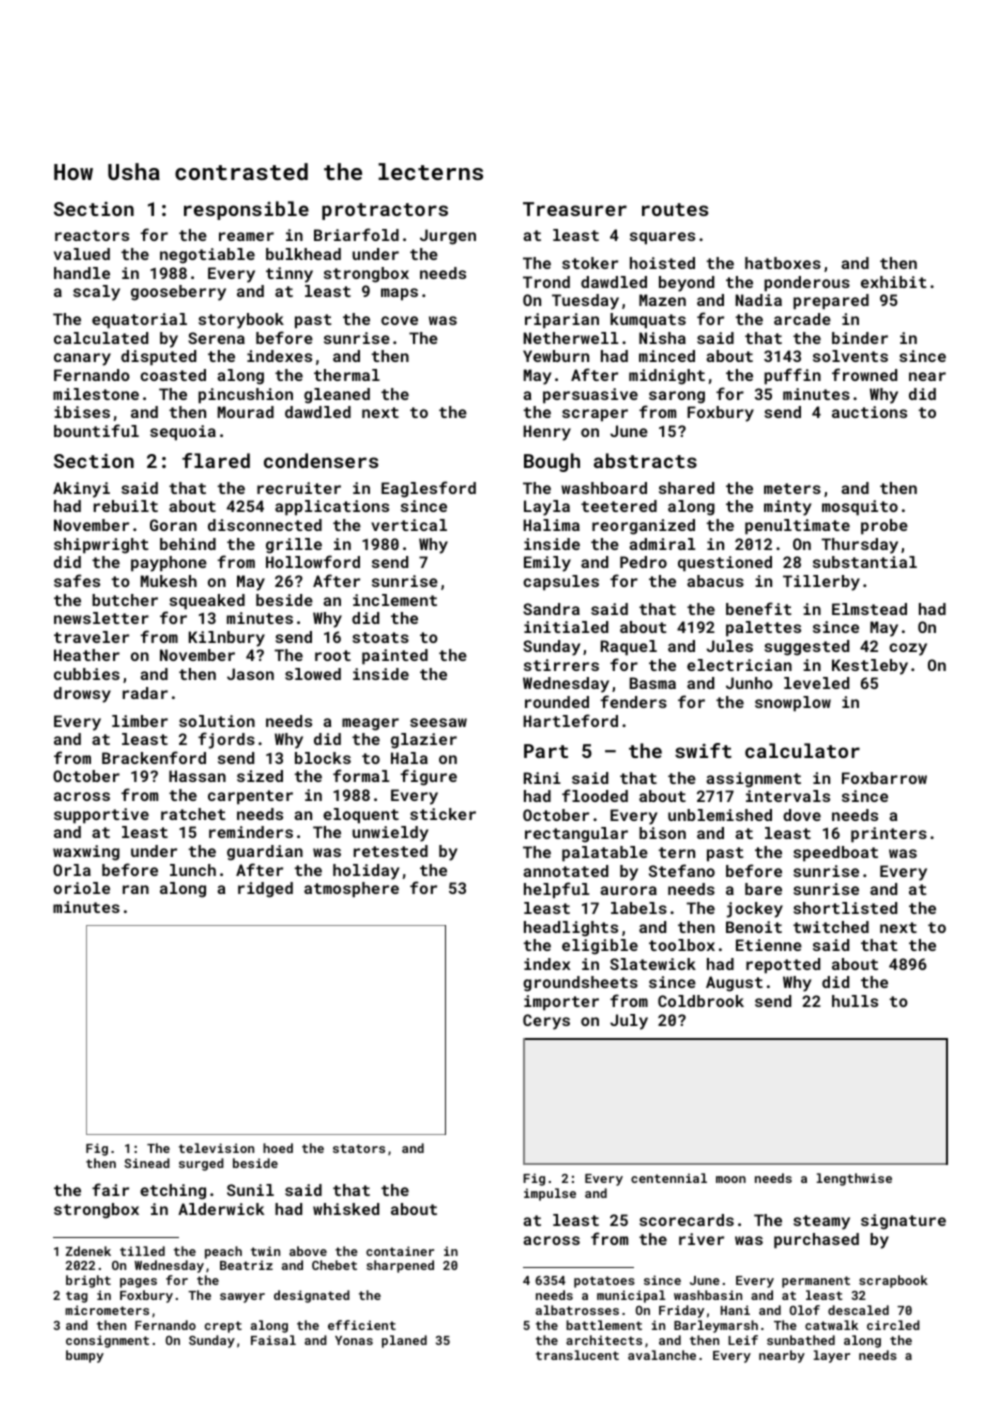 Image resolution: width=1001 pixels, height=1422 pixels. I want to click on protractors, so click(385, 211).
